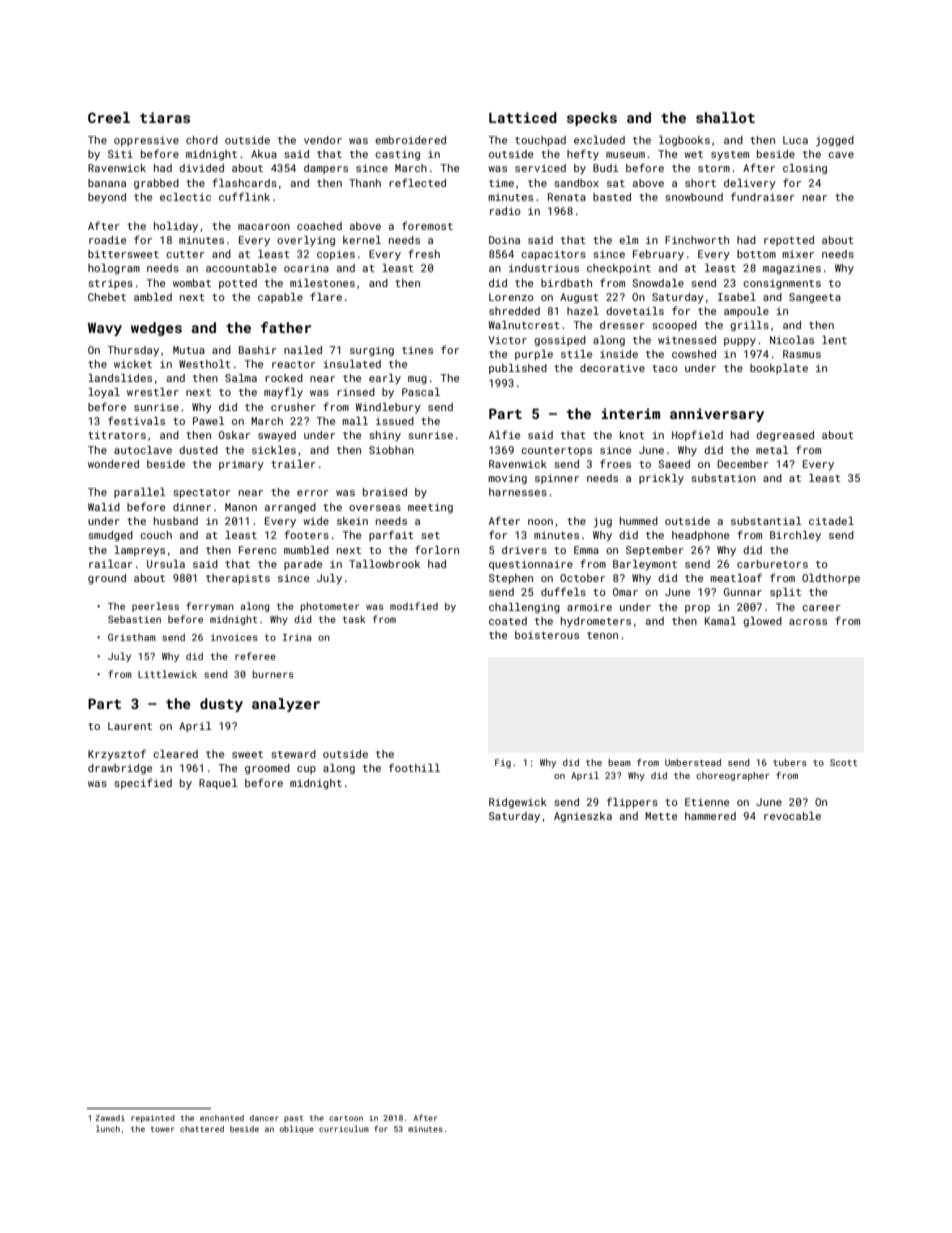 Image resolution: width=952 pixels, height=1233 pixels. Describe the element at coordinates (835, 141) in the screenshot. I see `jogged` at that location.
